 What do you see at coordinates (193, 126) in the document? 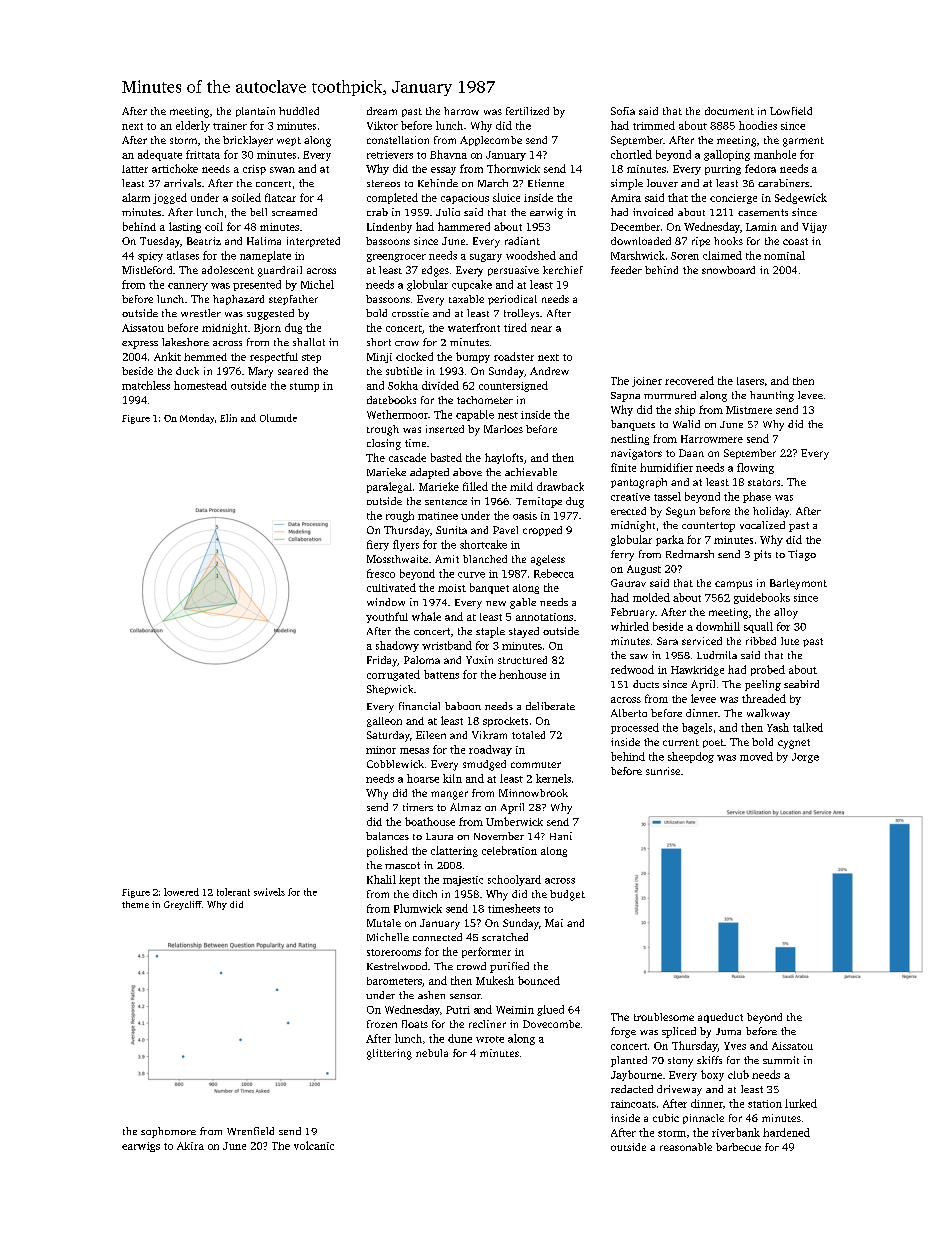
I see `elderly` at bounding box center [193, 126].
